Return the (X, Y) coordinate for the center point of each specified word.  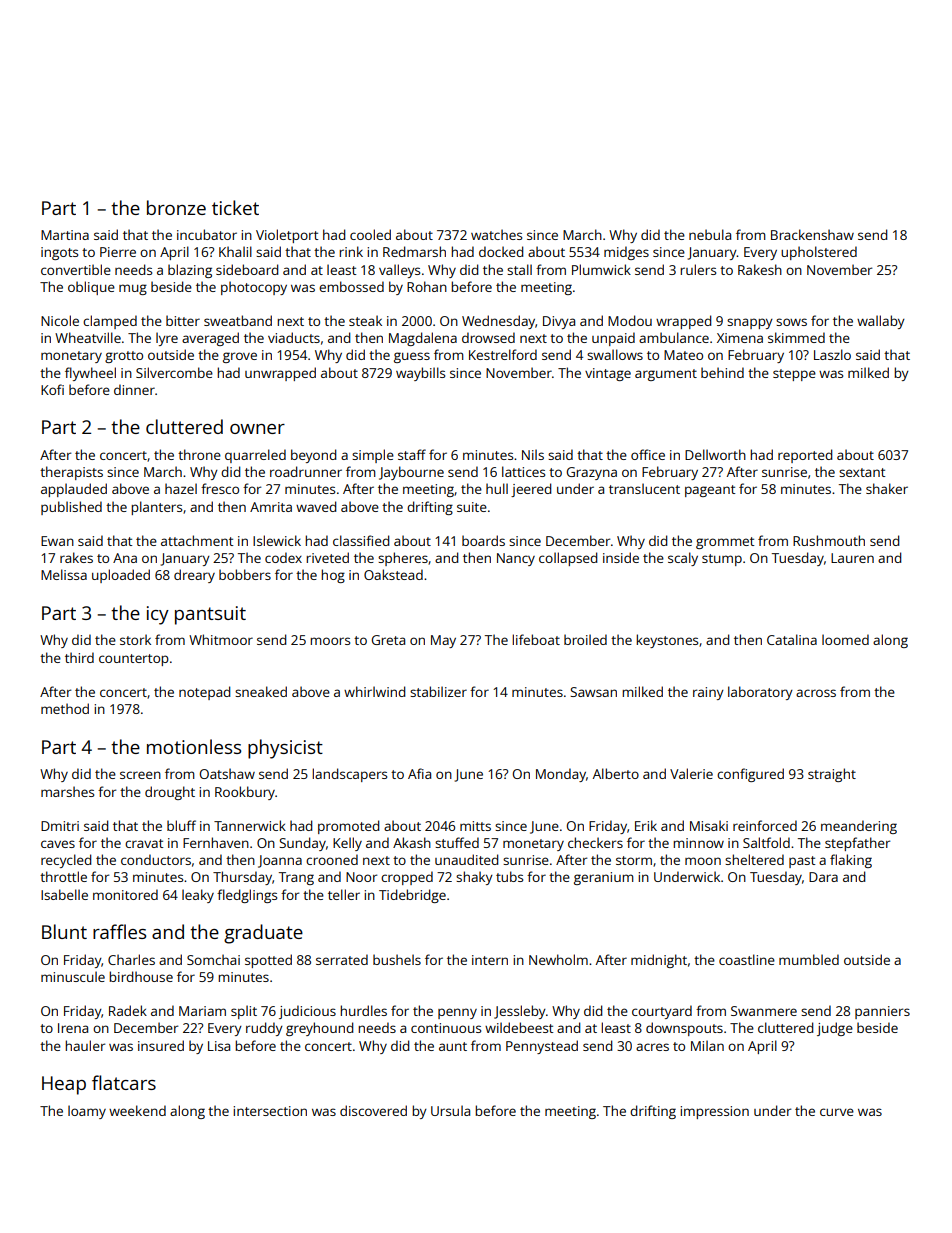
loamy (87, 1112)
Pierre (118, 252)
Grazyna (592, 473)
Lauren (852, 558)
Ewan (57, 541)
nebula (710, 234)
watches (496, 234)
